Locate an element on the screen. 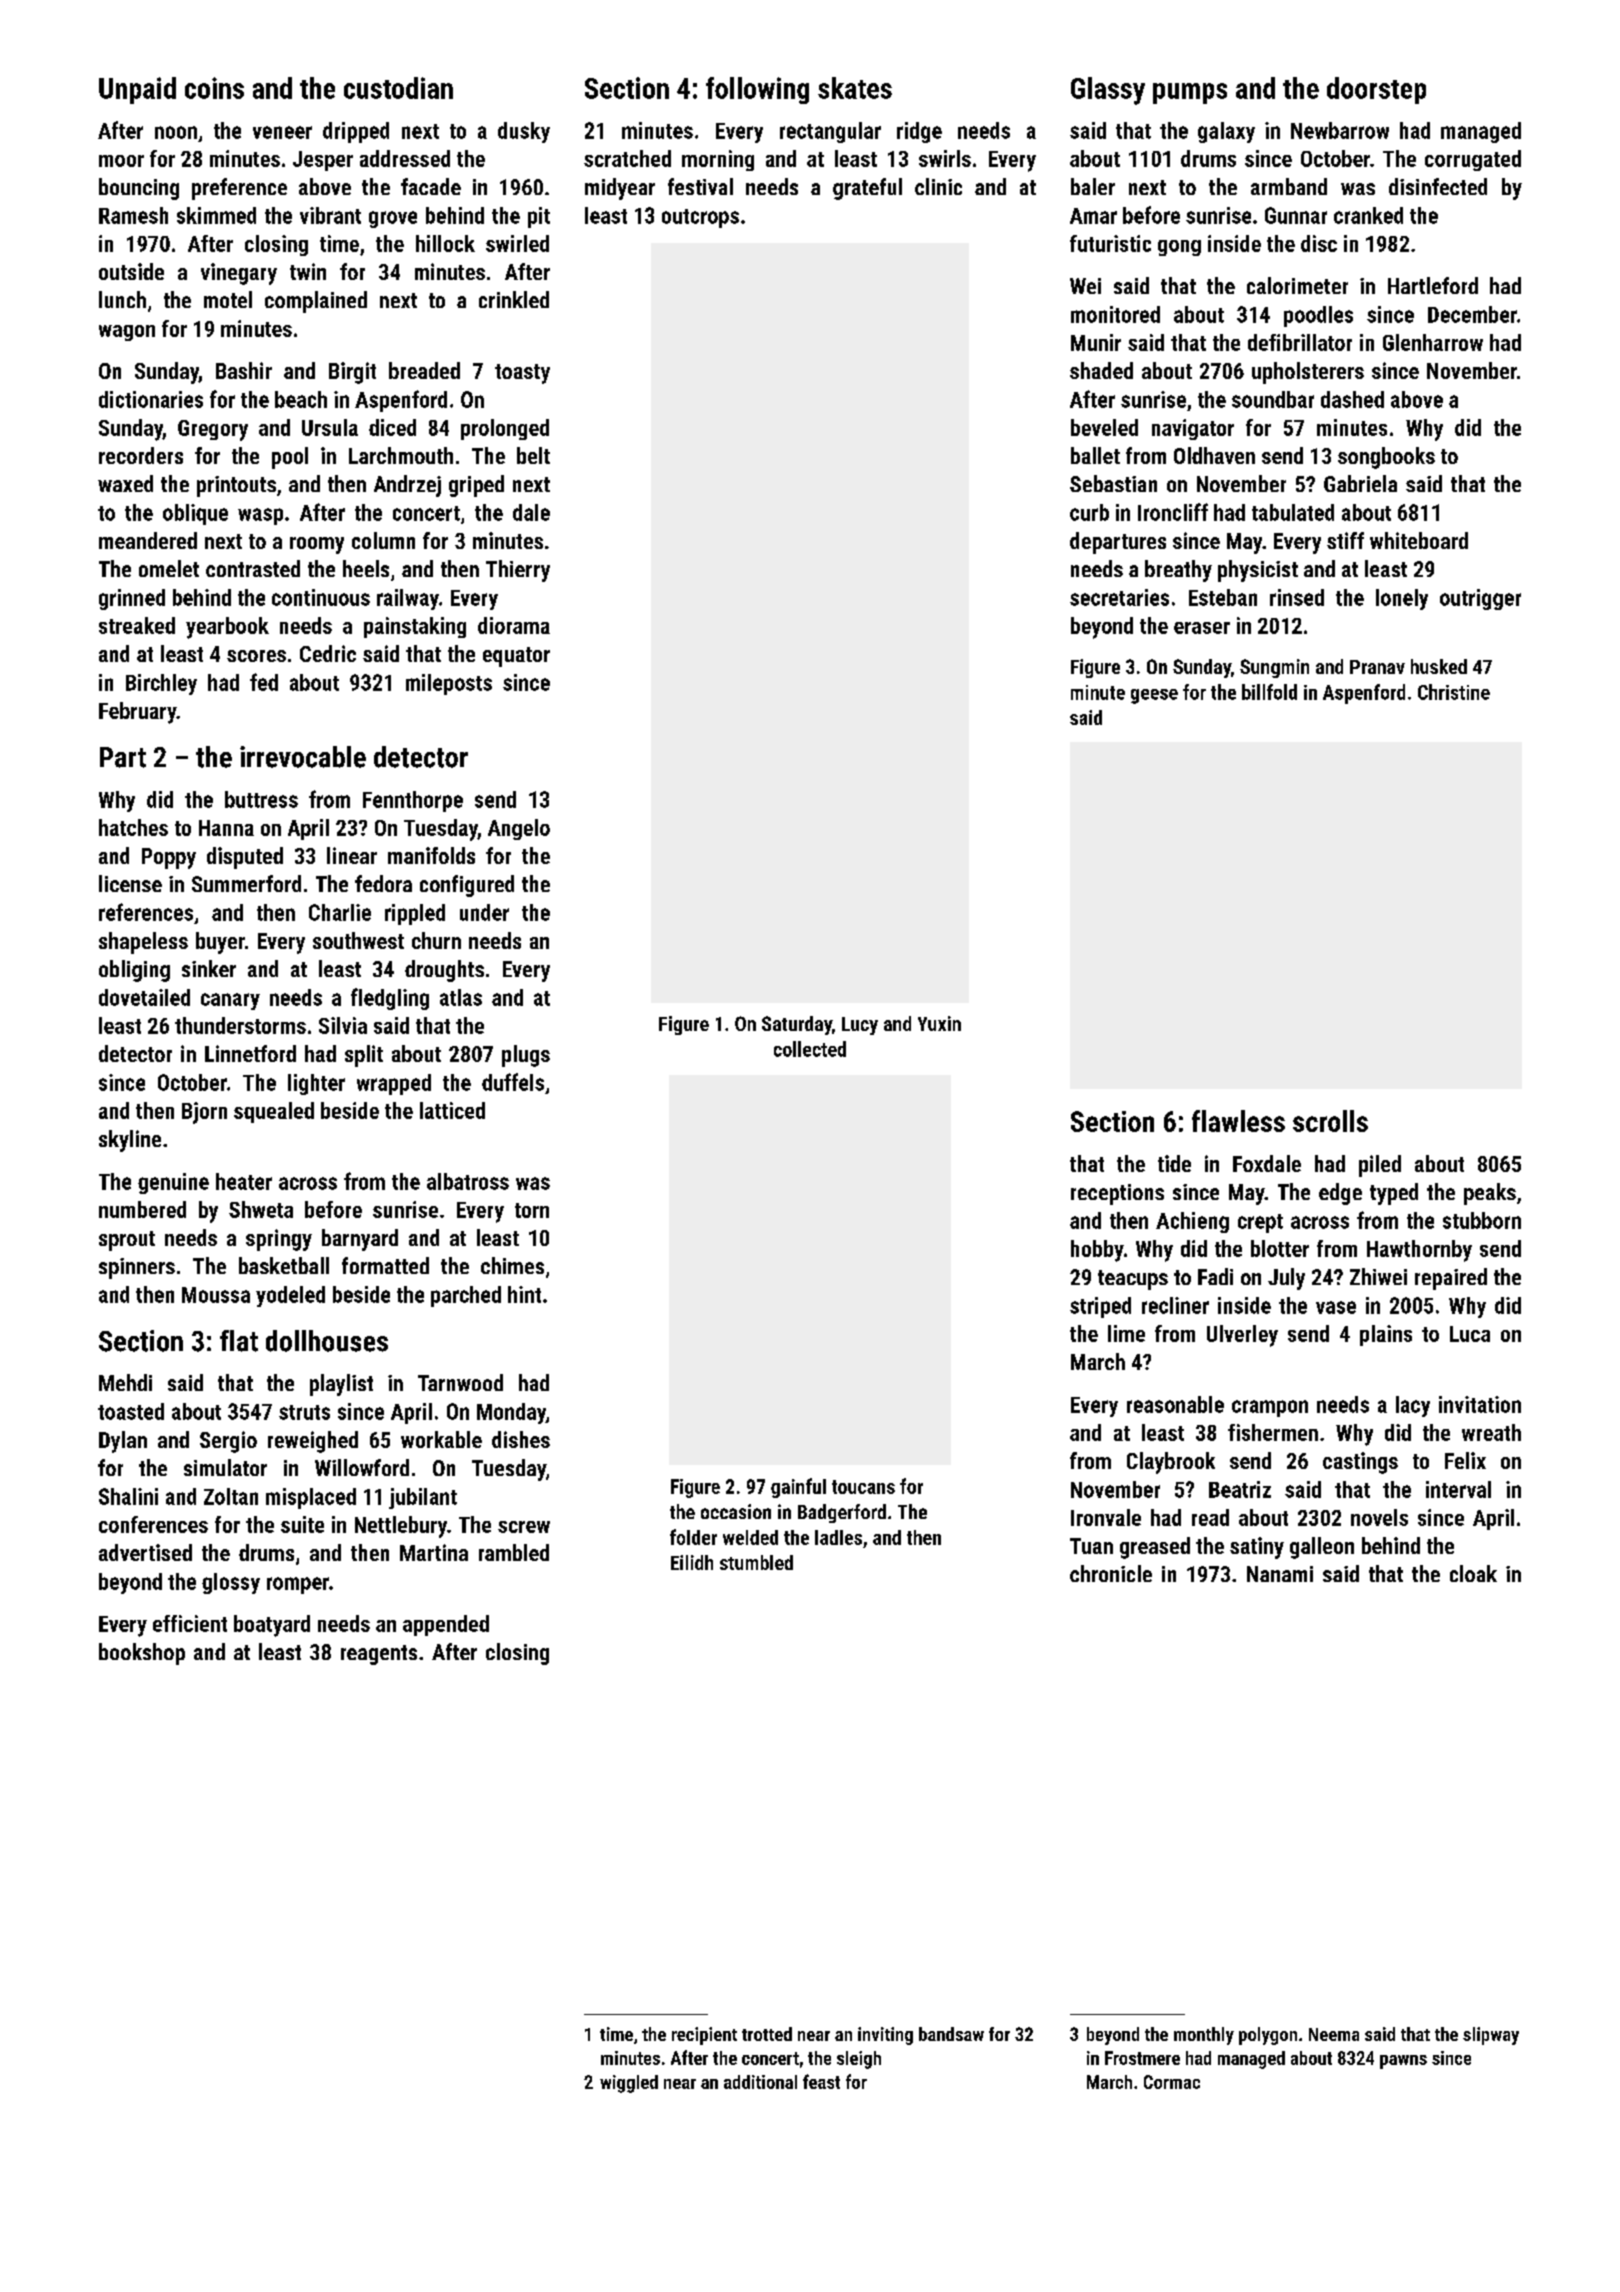  February is located at coordinates (138, 713).
